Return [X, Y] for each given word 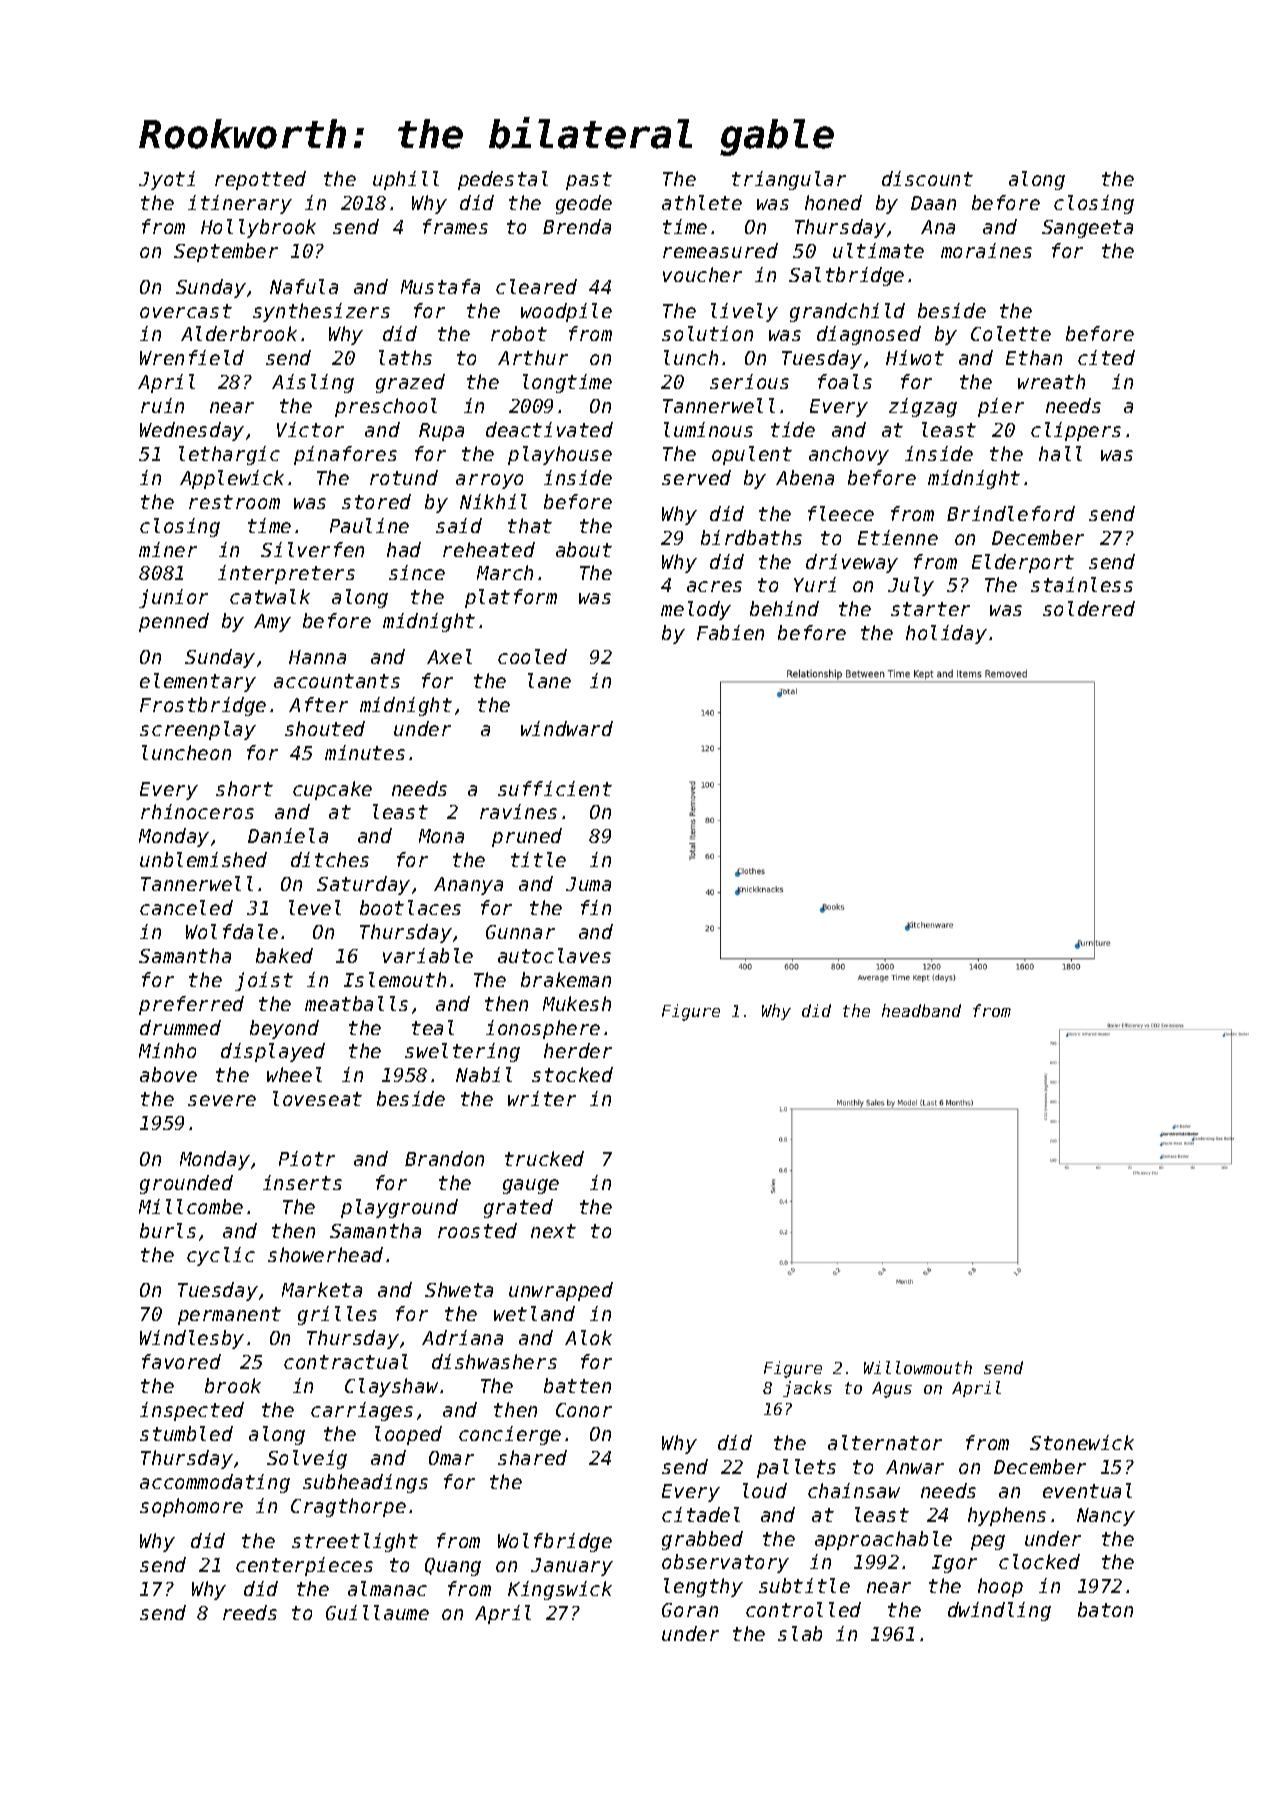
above [168, 1074]
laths [405, 357]
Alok [588, 1337]
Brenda [577, 226]
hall [1060, 453]
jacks [807, 1389]
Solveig [307, 1459]
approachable [883, 1540]
